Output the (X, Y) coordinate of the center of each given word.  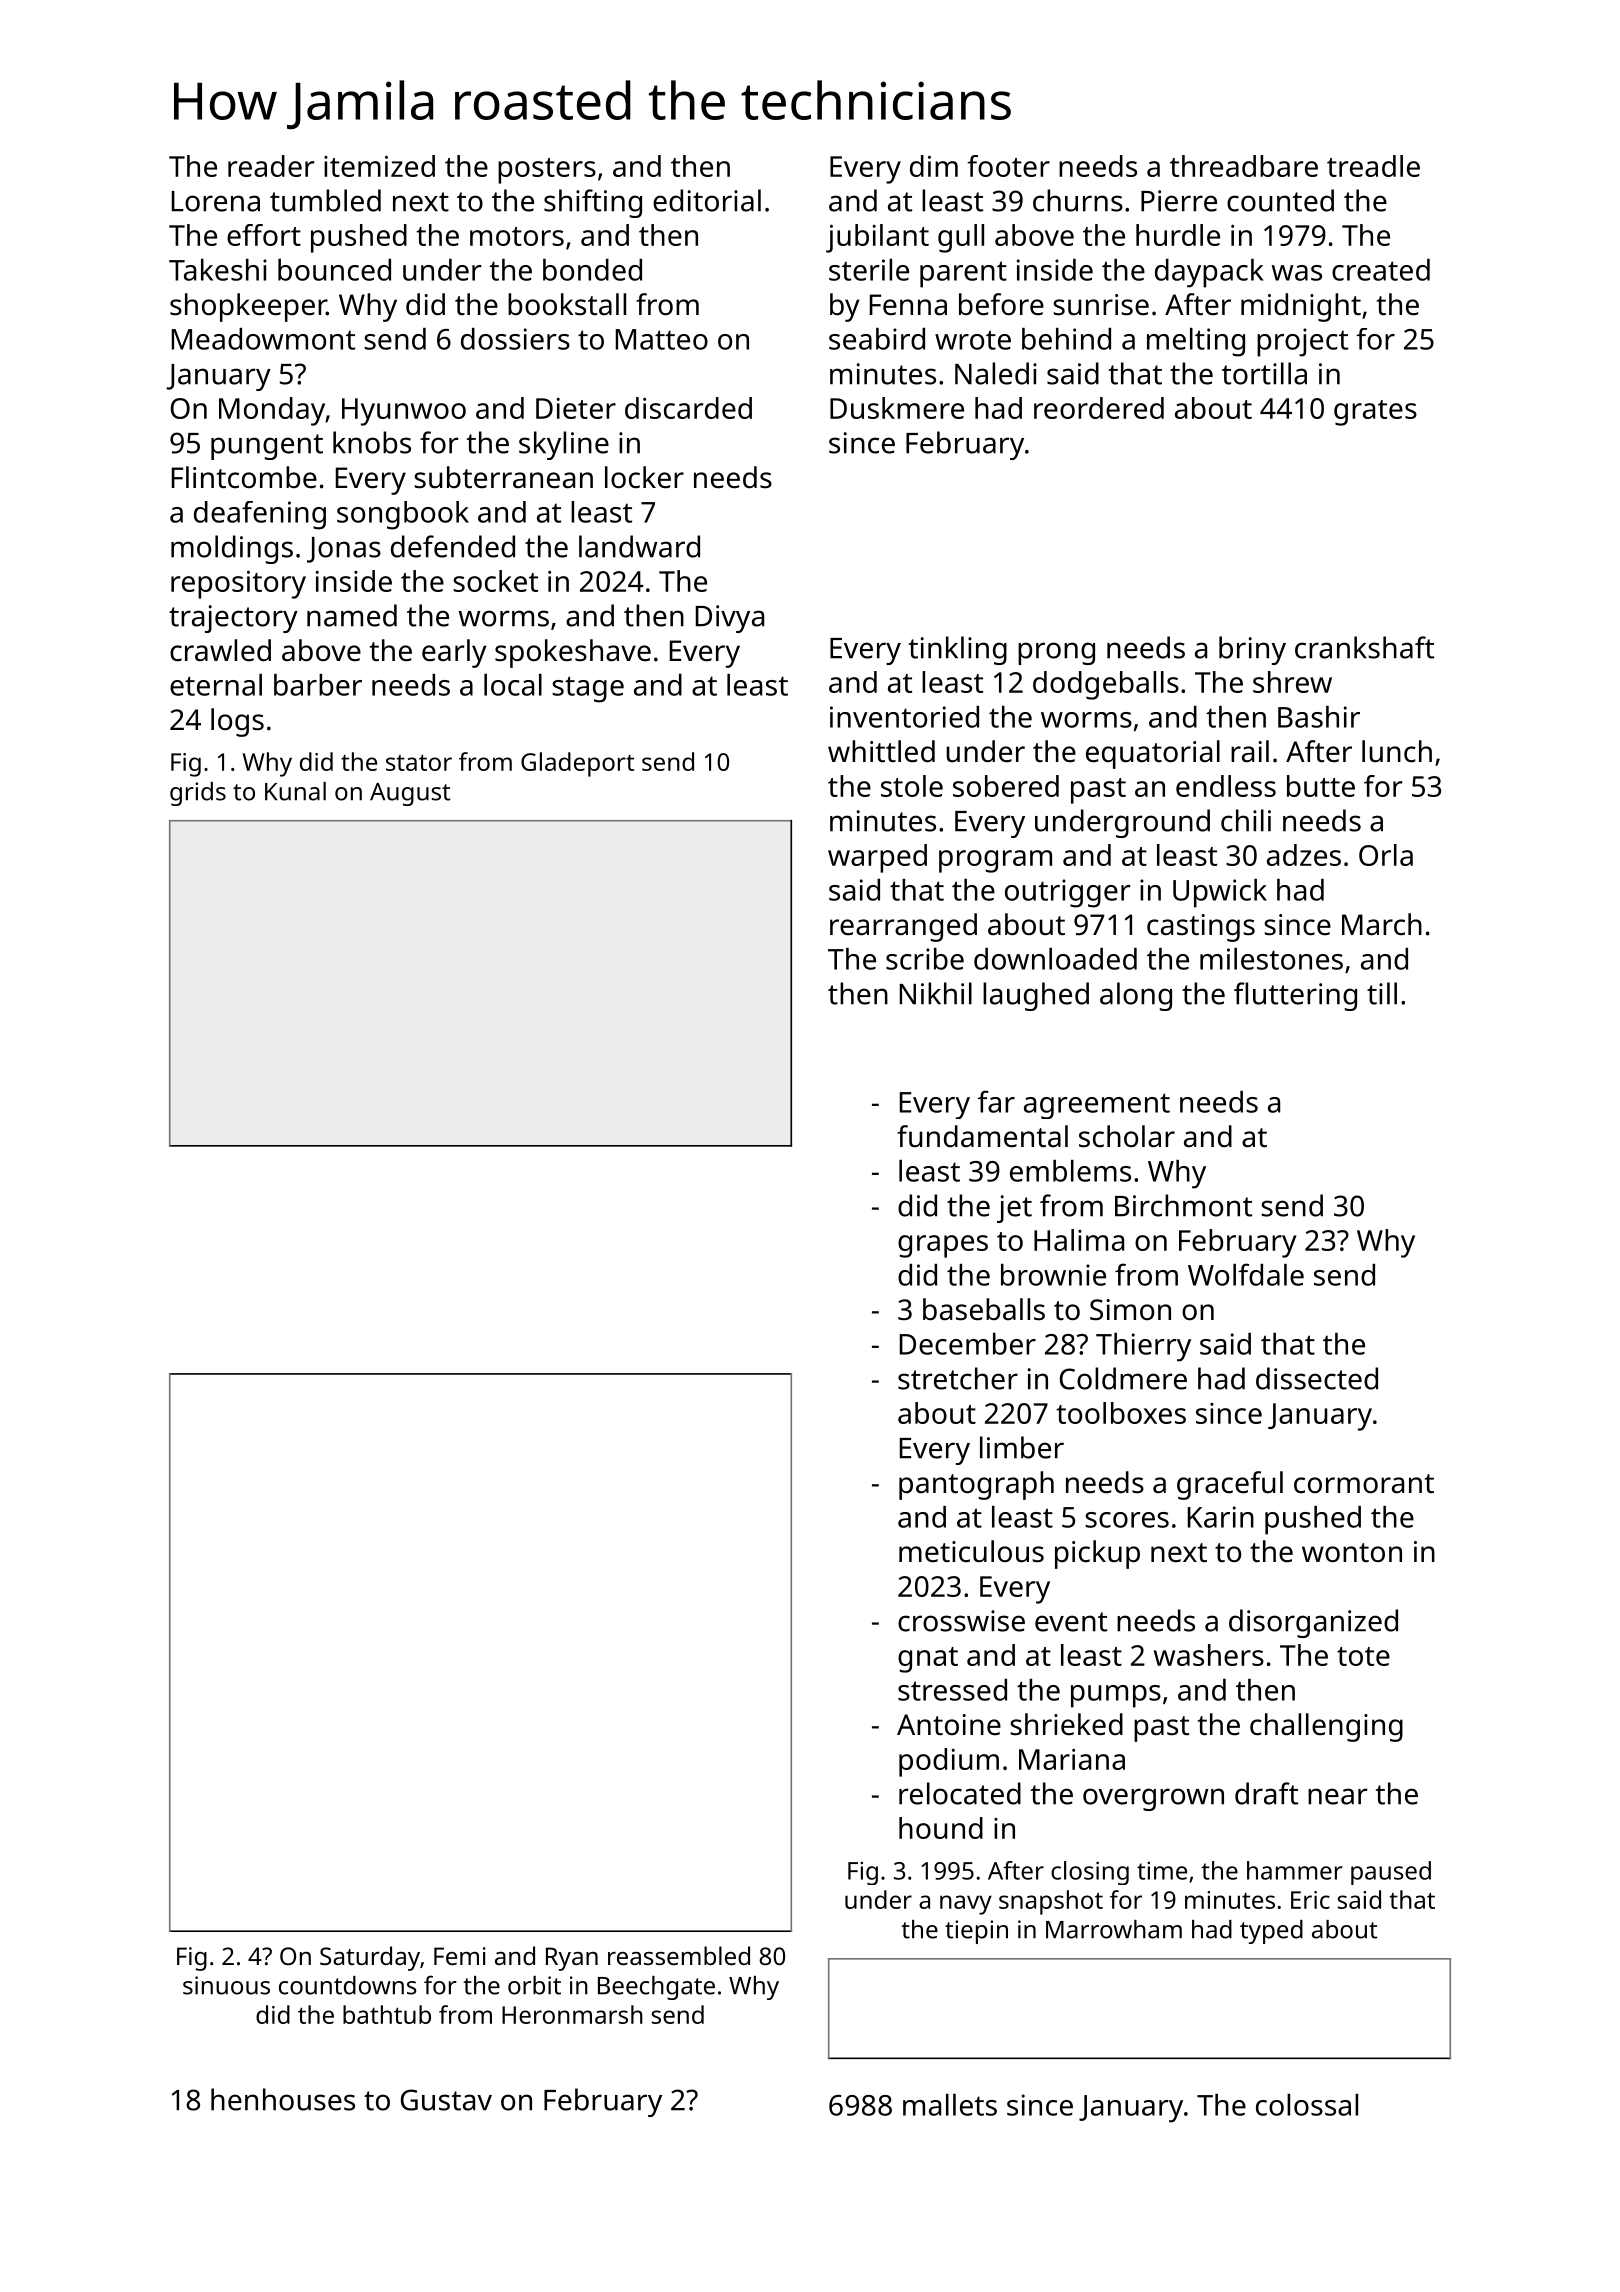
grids (198, 794)
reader (271, 166)
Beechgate (656, 1988)
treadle (1373, 166)
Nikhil (936, 993)
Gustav (446, 2100)
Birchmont (1183, 1205)
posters (547, 171)
